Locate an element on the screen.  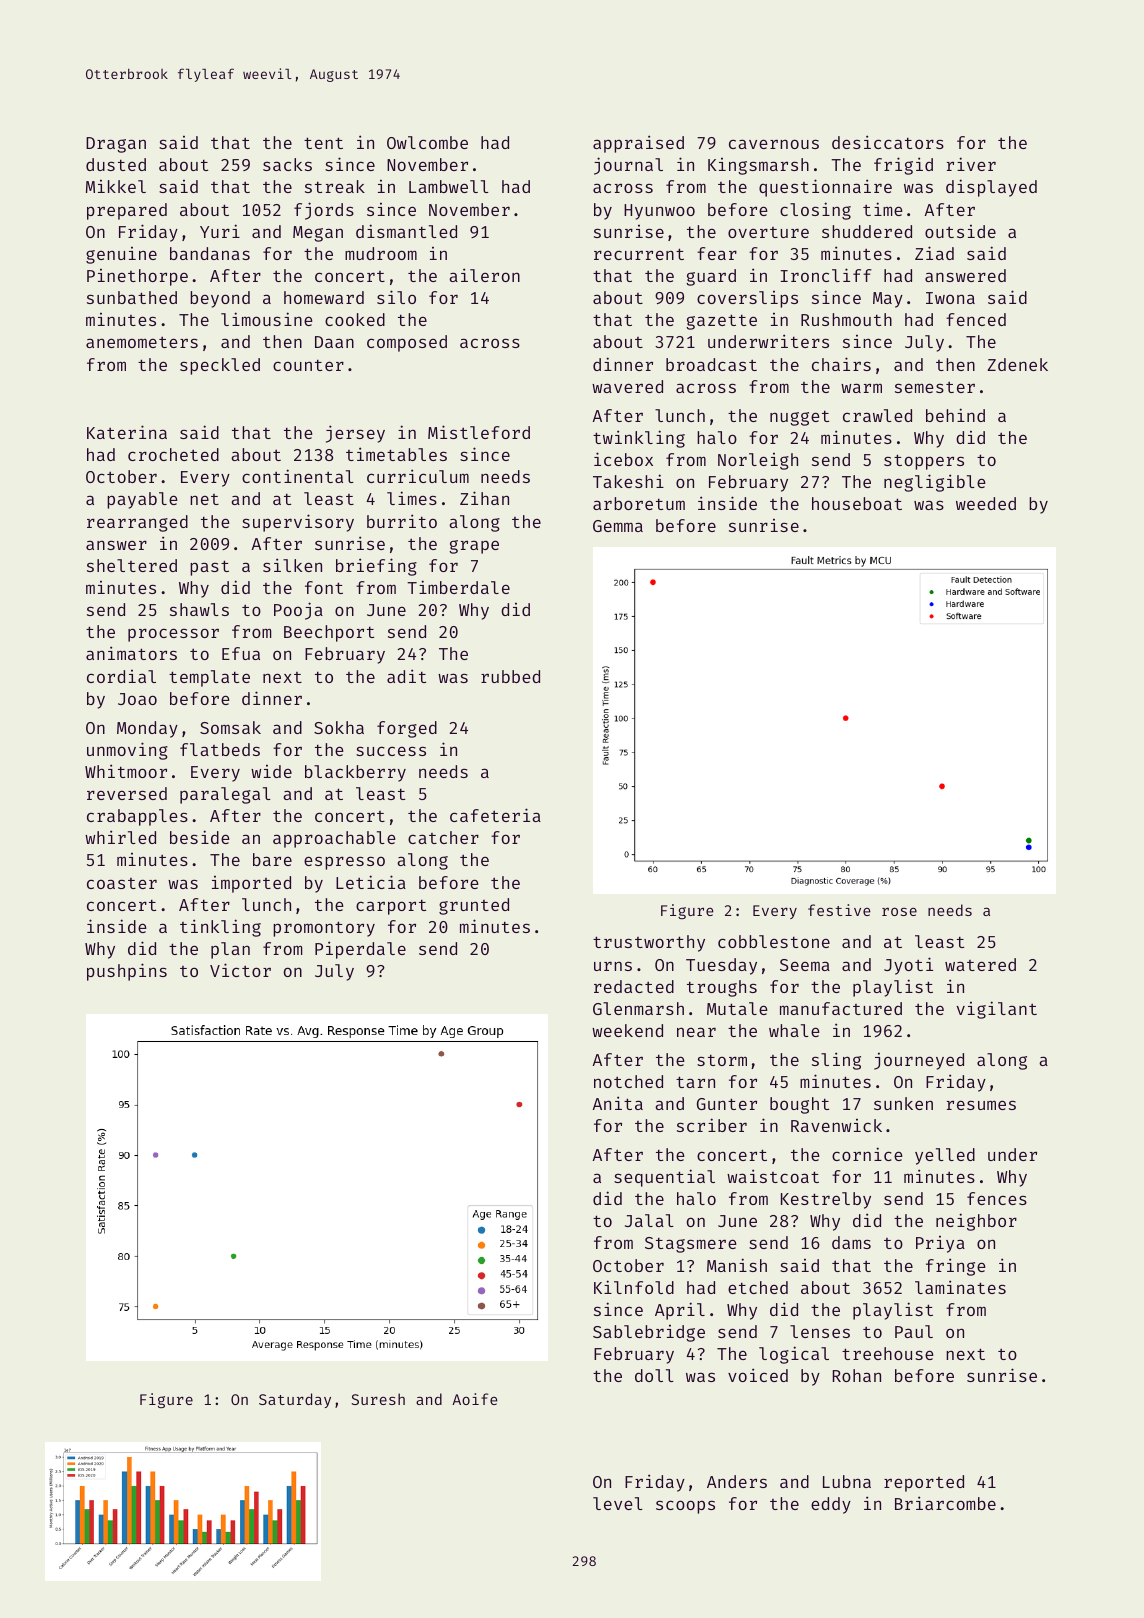
Suresh is located at coordinates (378, 1399).
